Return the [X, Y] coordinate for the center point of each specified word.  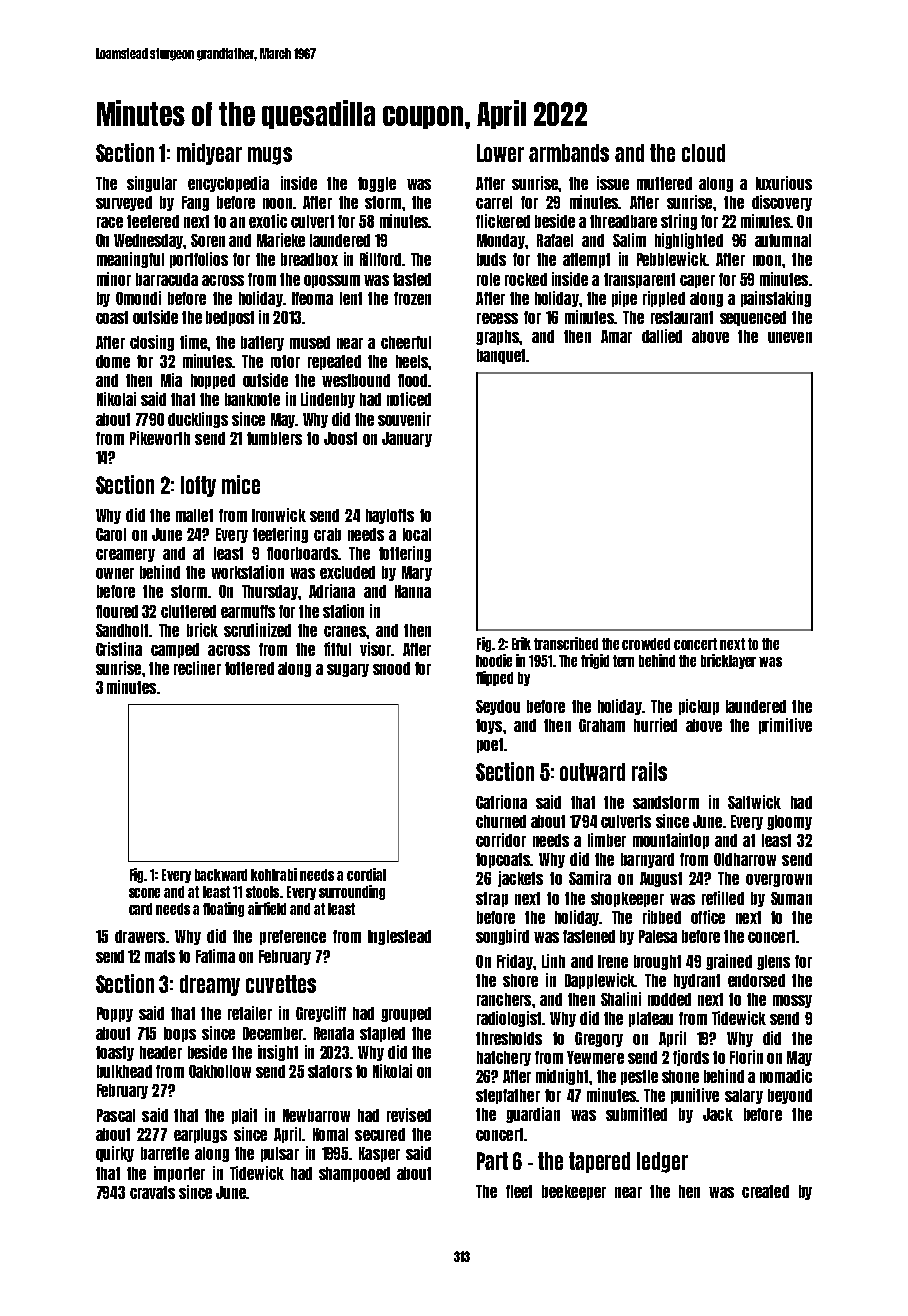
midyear [209, 154]
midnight [562, 1077]
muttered [664, 183]
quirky [115, 1154]
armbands [569, 153]
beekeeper [574, 1192]
